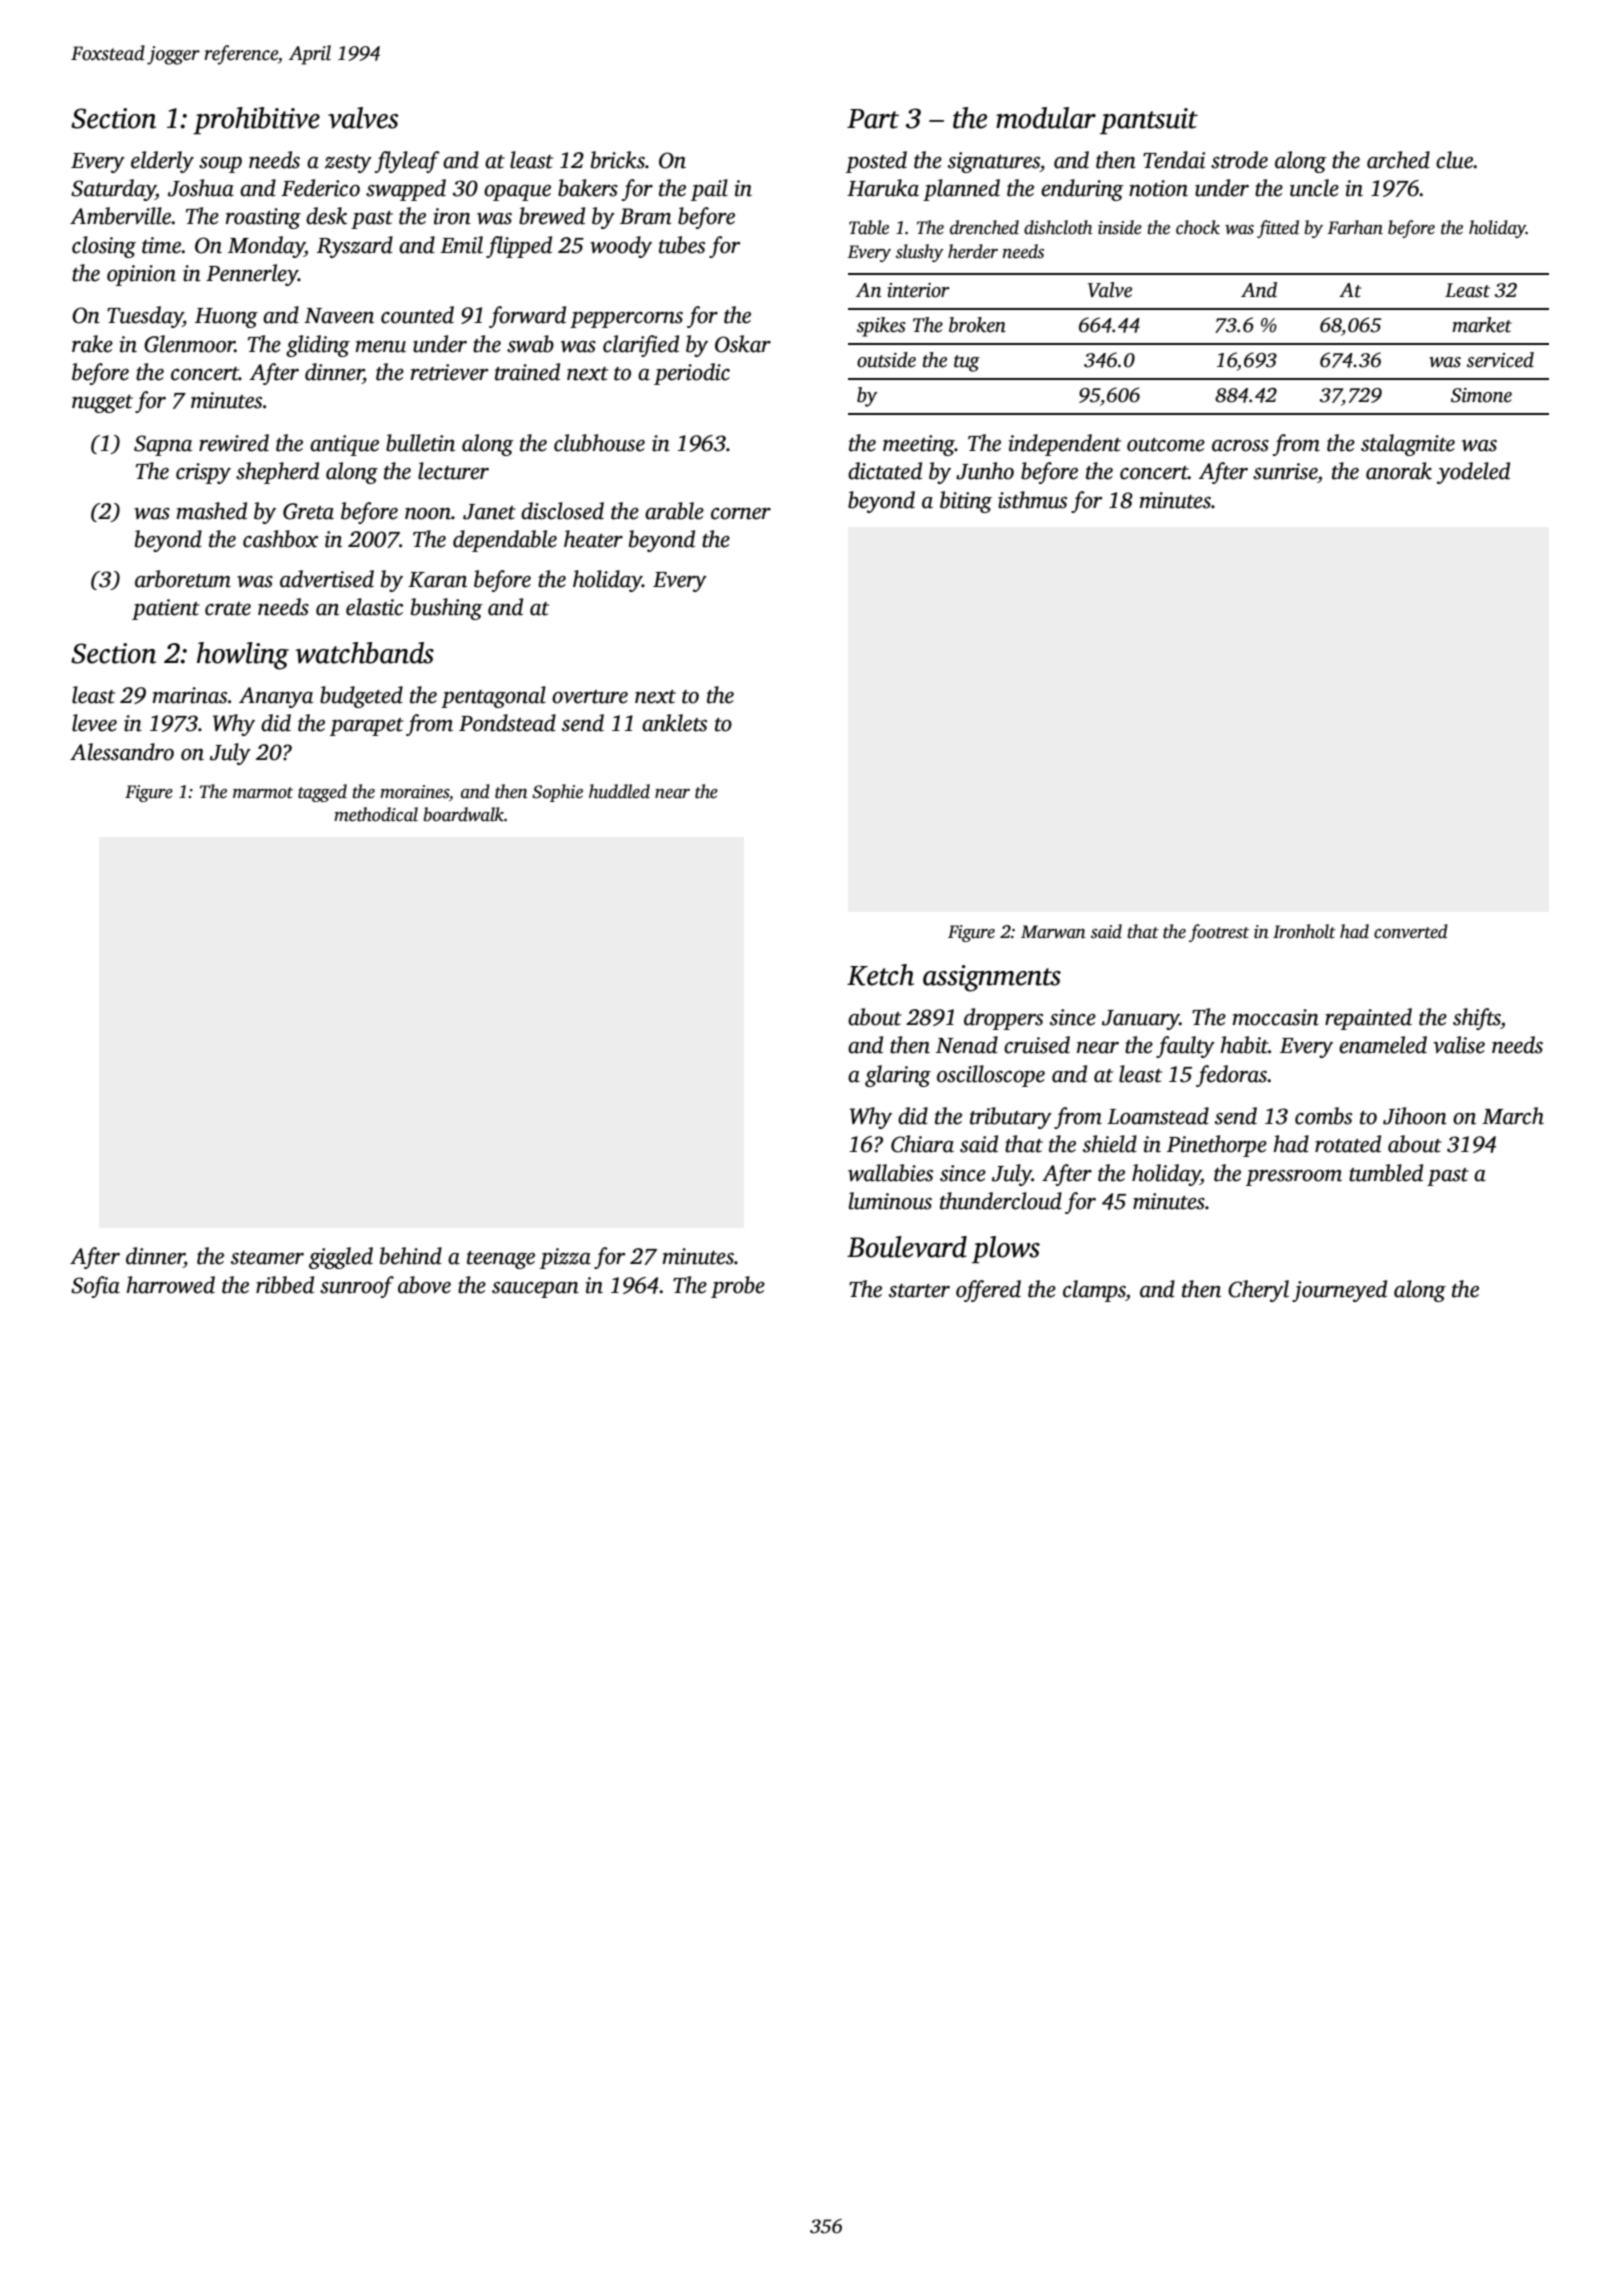 This page has height=2292, width=1620. Describe the element at coordinates (738, 1287) in the page. I see `probe` at that location.
